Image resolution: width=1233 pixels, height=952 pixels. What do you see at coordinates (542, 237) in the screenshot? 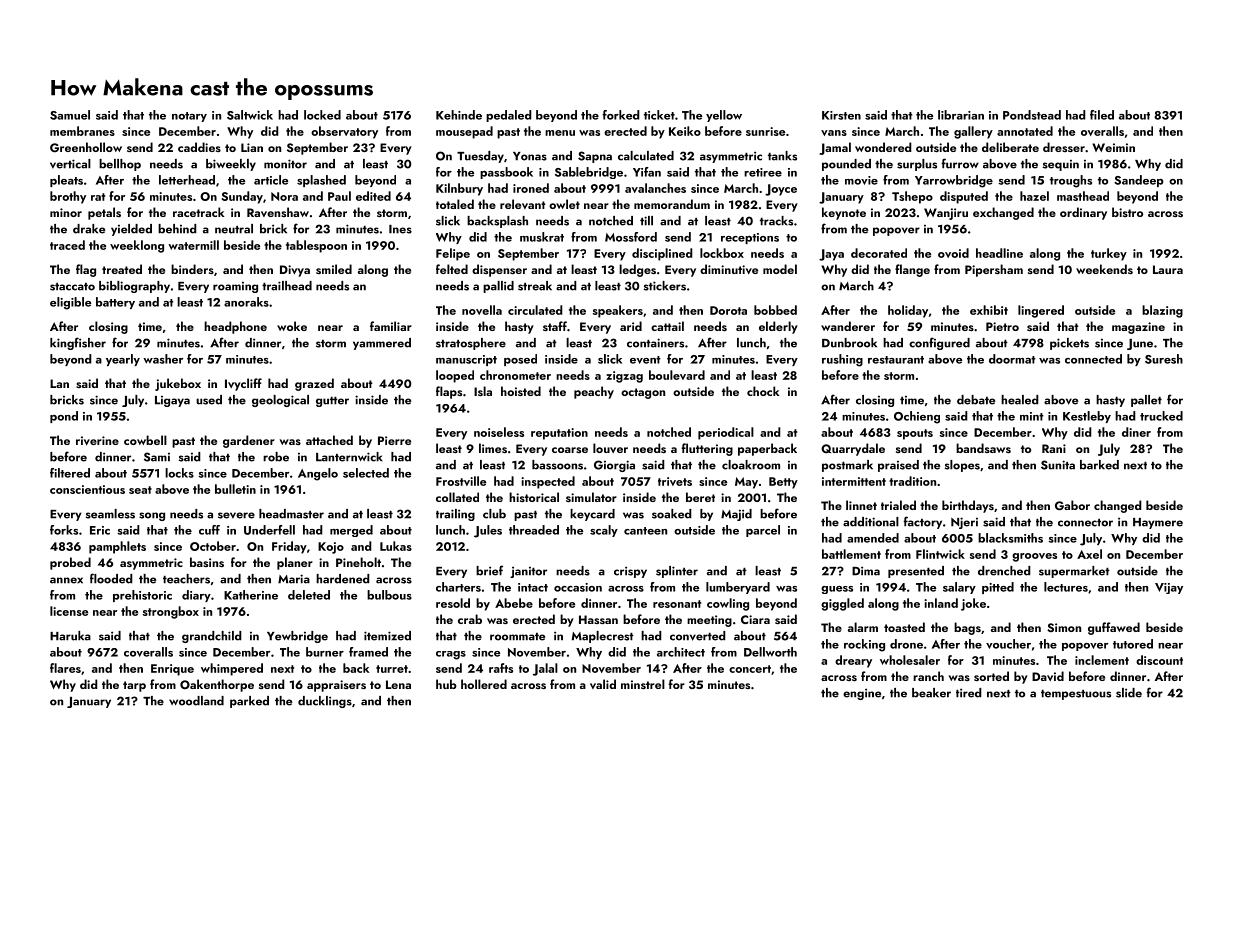
I see `muskrat` at bounding box center [542, 237].
